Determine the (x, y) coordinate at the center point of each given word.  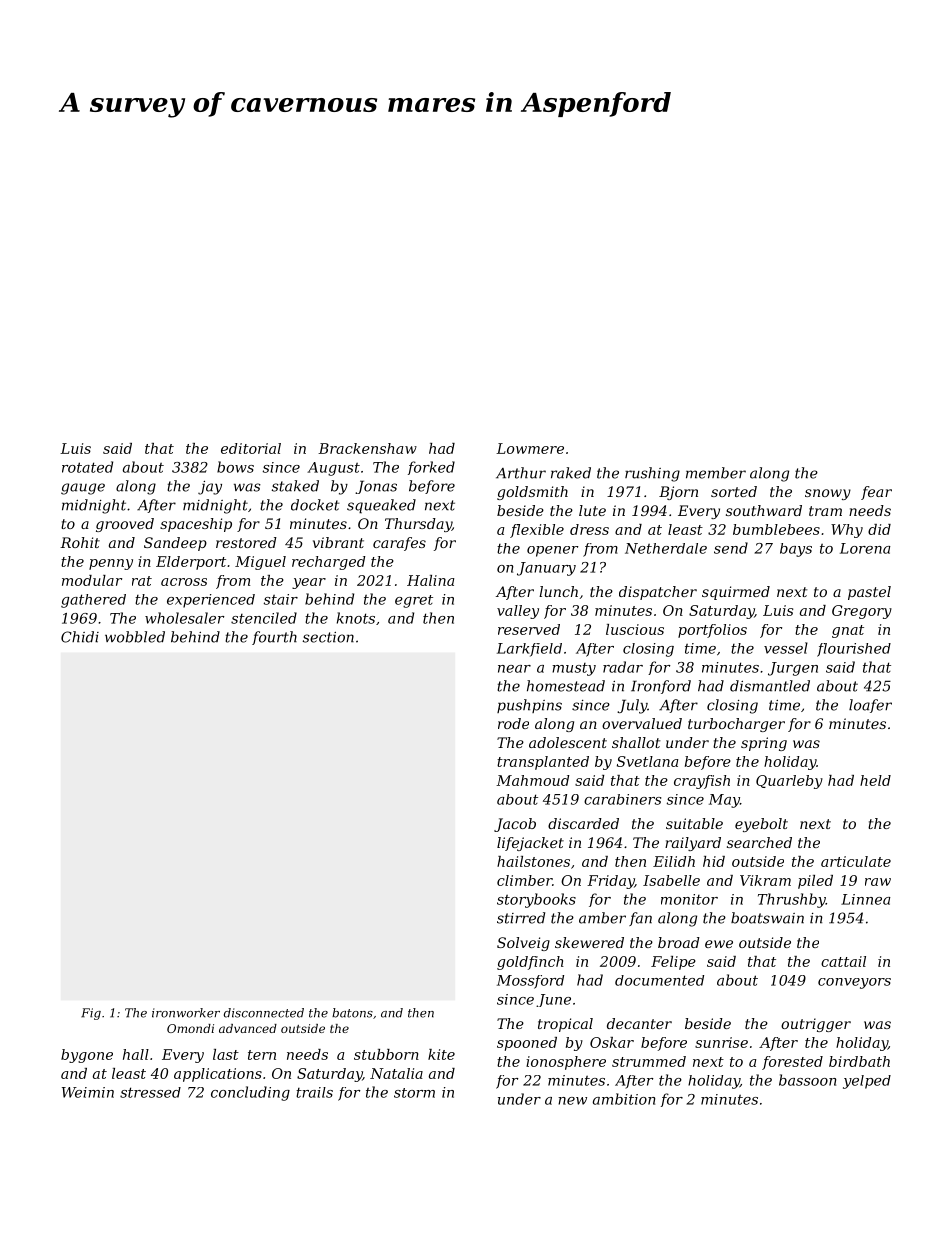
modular (92, 580)
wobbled (135, 637)
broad (679, 942)
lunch (558, 591)
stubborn (386, 1054)
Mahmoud (533, 780)
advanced (248, 1028)
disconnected (264, 1013)
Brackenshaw (367, 448)
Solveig (523, 944)
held (875, 780)
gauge (83, 489)
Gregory (862, 612)
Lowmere (530, 448)
